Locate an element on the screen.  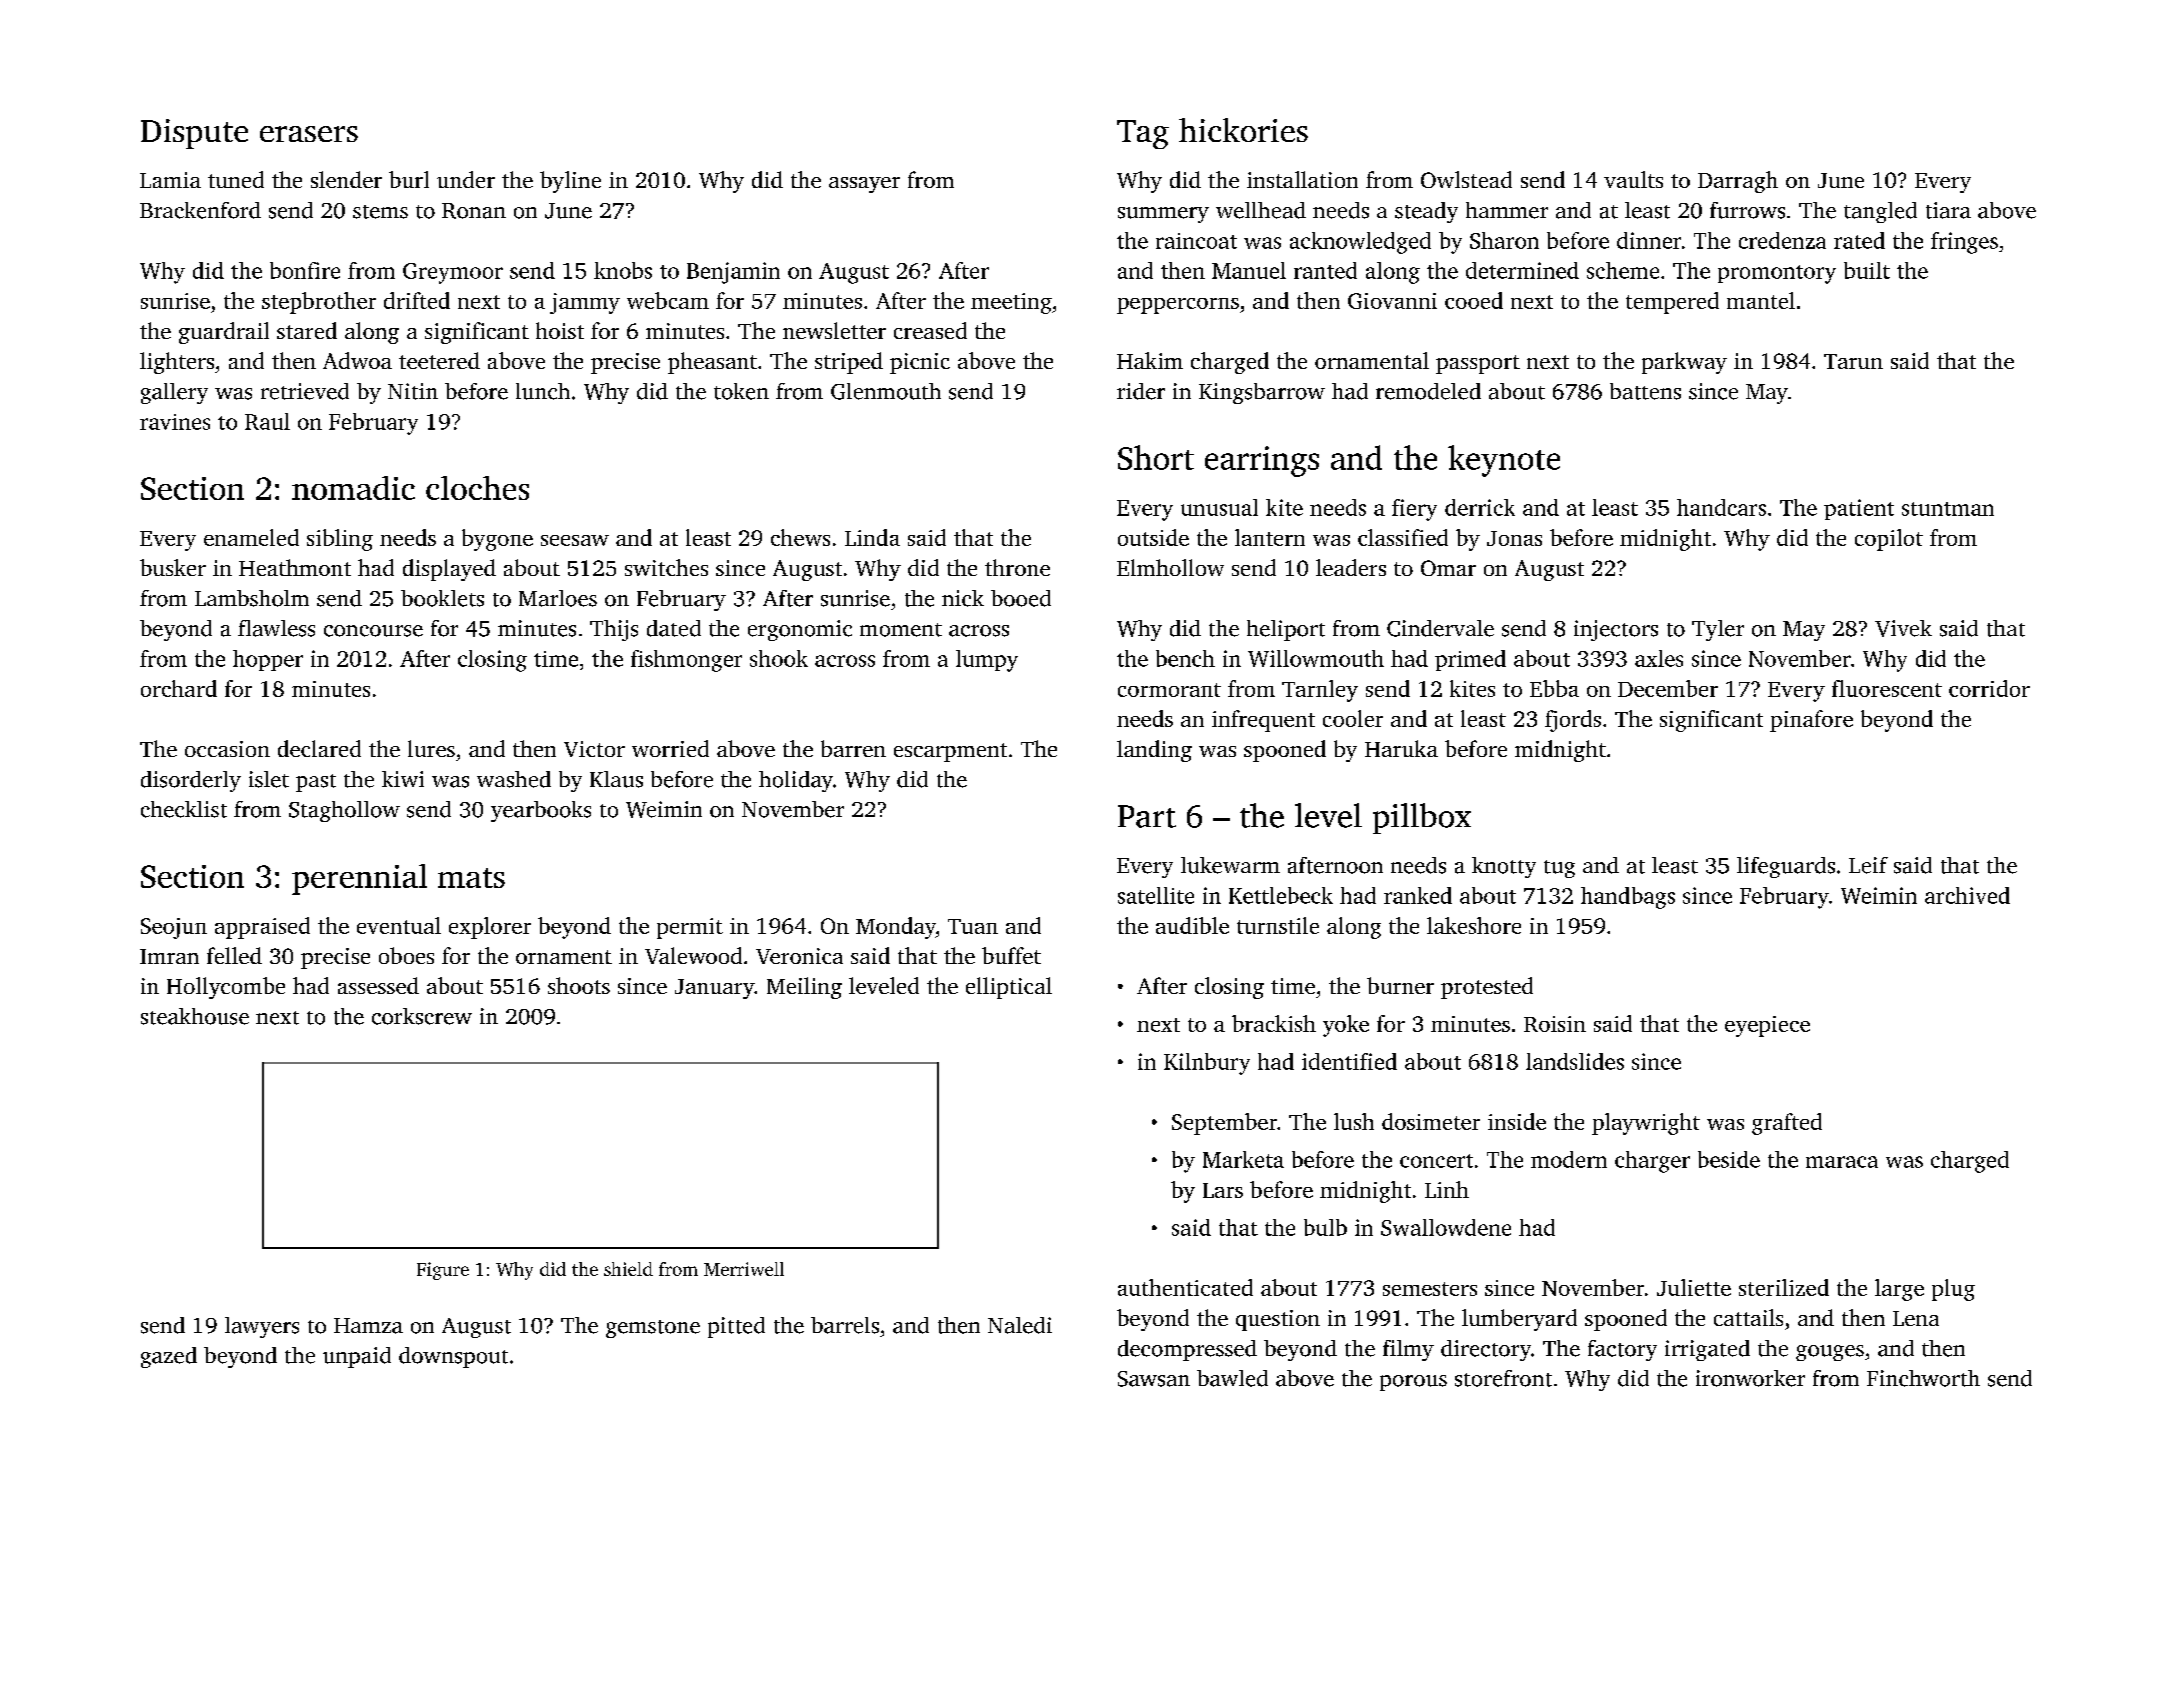
archived is located at coordinates (1967, 895).
